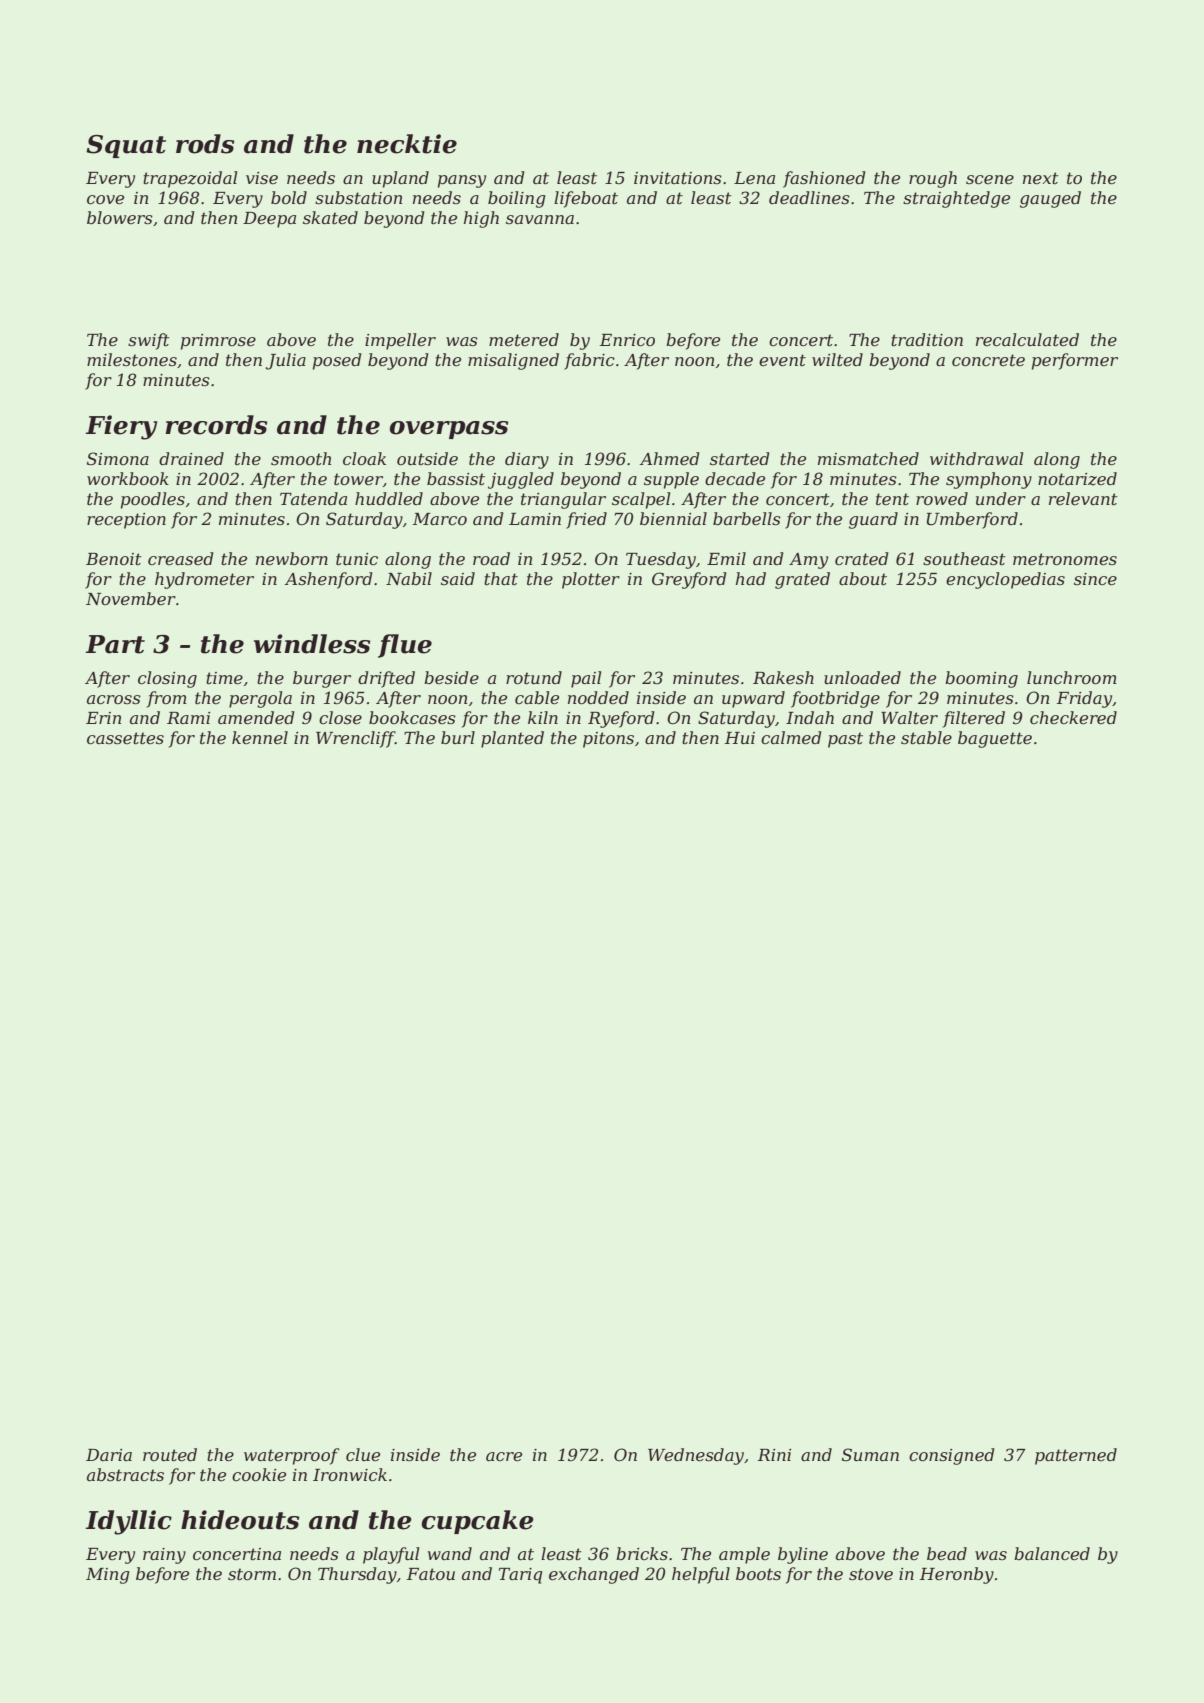 The image size is (1204, 1703). I want to click on decade, so click(735, 478).
